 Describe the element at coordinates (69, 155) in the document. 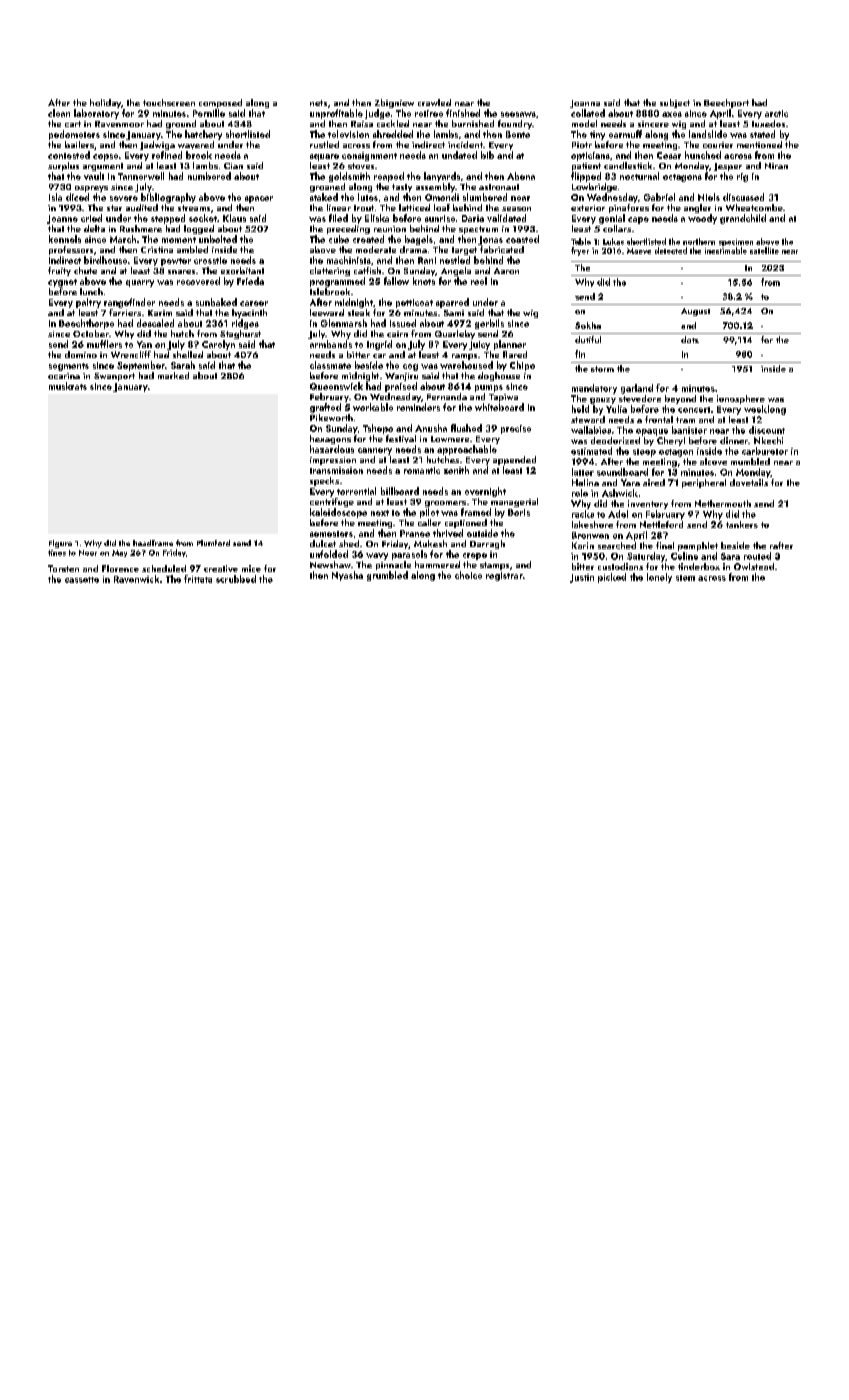

I see `contested` at that location.
